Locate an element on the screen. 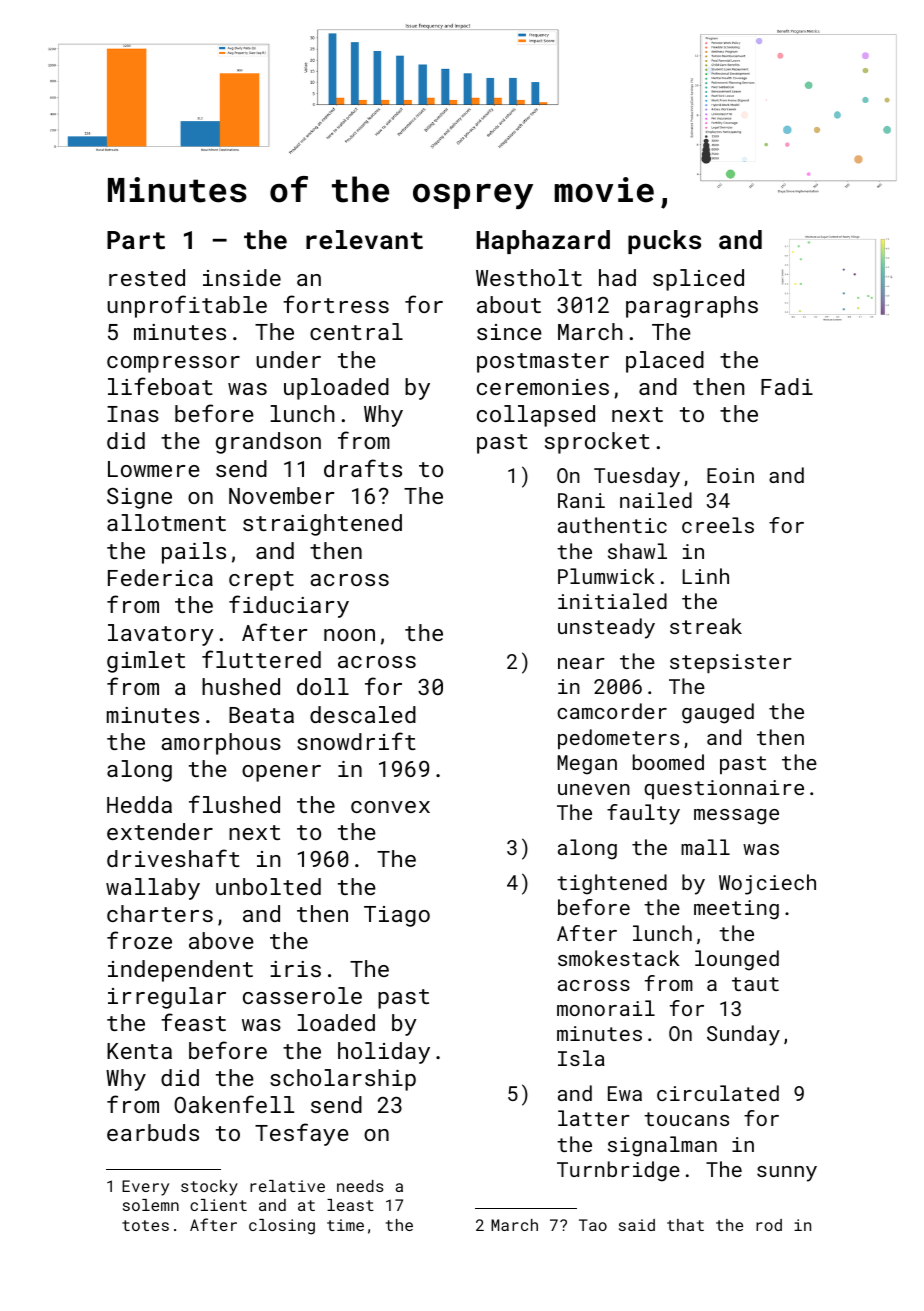 This screenshot has width=924, height=1311. streak is located at coordinates (706, 626).
